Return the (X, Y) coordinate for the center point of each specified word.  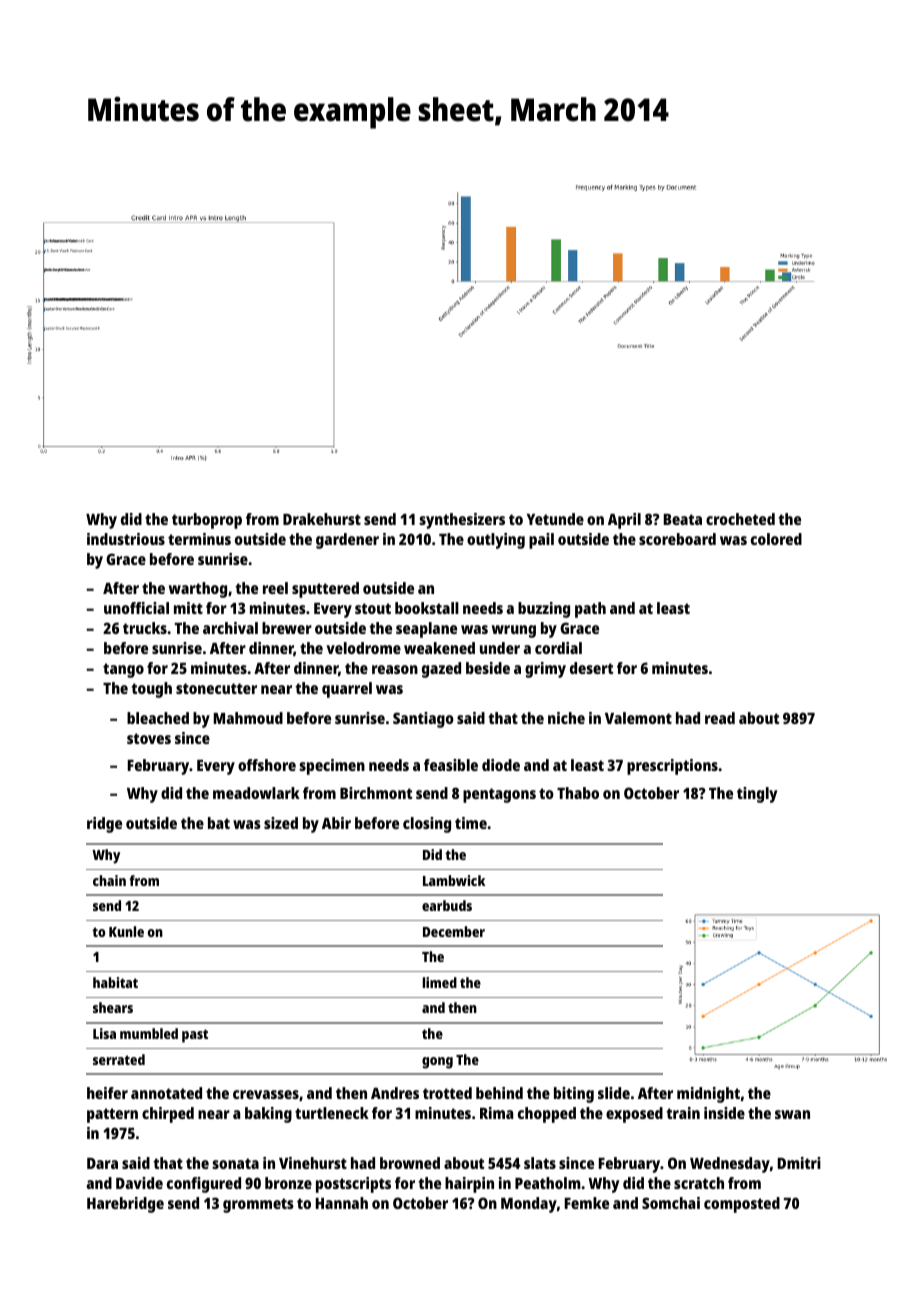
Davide (139, 1183)
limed (440, 982)
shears (113, 1007)
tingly (757, 795)
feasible (451, 765)
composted (742, 1205)
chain (109, 880)
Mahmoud (248, 718)
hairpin (469, 1185)
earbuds (447, 905)
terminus (199, 539)
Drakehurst (322, 519)
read (720, 718)
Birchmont (376, 793)
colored (776, 539)
